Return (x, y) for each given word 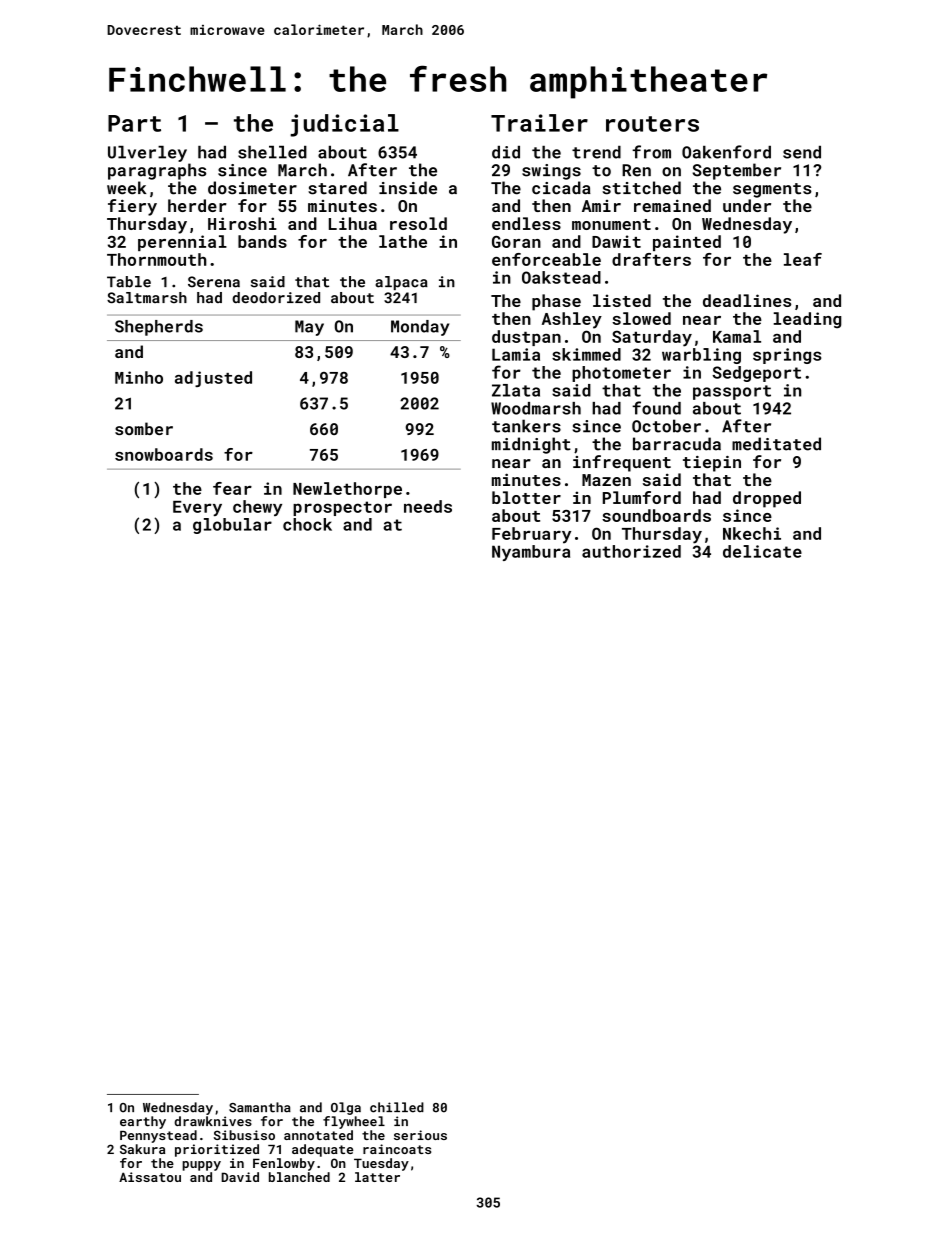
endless (526, 223)
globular (232, 526)
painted (687, 243)
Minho (139, 377)
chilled (397, 1107)
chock (307, 524)
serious (420, 1135)
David (240, 1177)
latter (377, 1177)
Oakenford (726, 152)
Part (134, 123)
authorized (631, 551)
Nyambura (531, 553)
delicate (762, 551)
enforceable (546, 259)
